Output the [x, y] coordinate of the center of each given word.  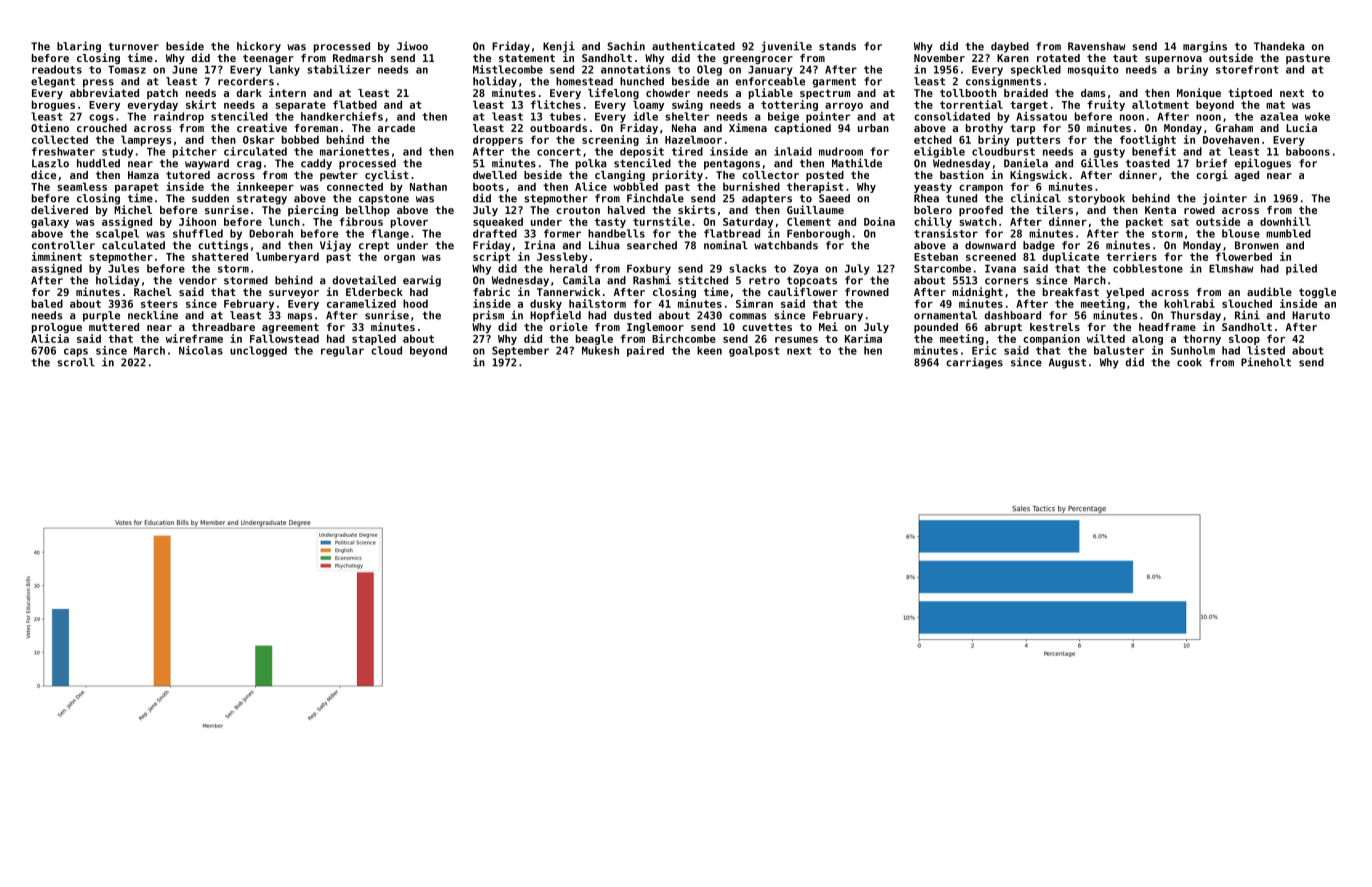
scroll [76, 362]
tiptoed [1250, 93]
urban [873, 128]
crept [374, 247]
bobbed [300, 139]
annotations [635, 69]
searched [652, 245]
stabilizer [339, 69]
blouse [1241, 233]
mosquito [1093, 70]
